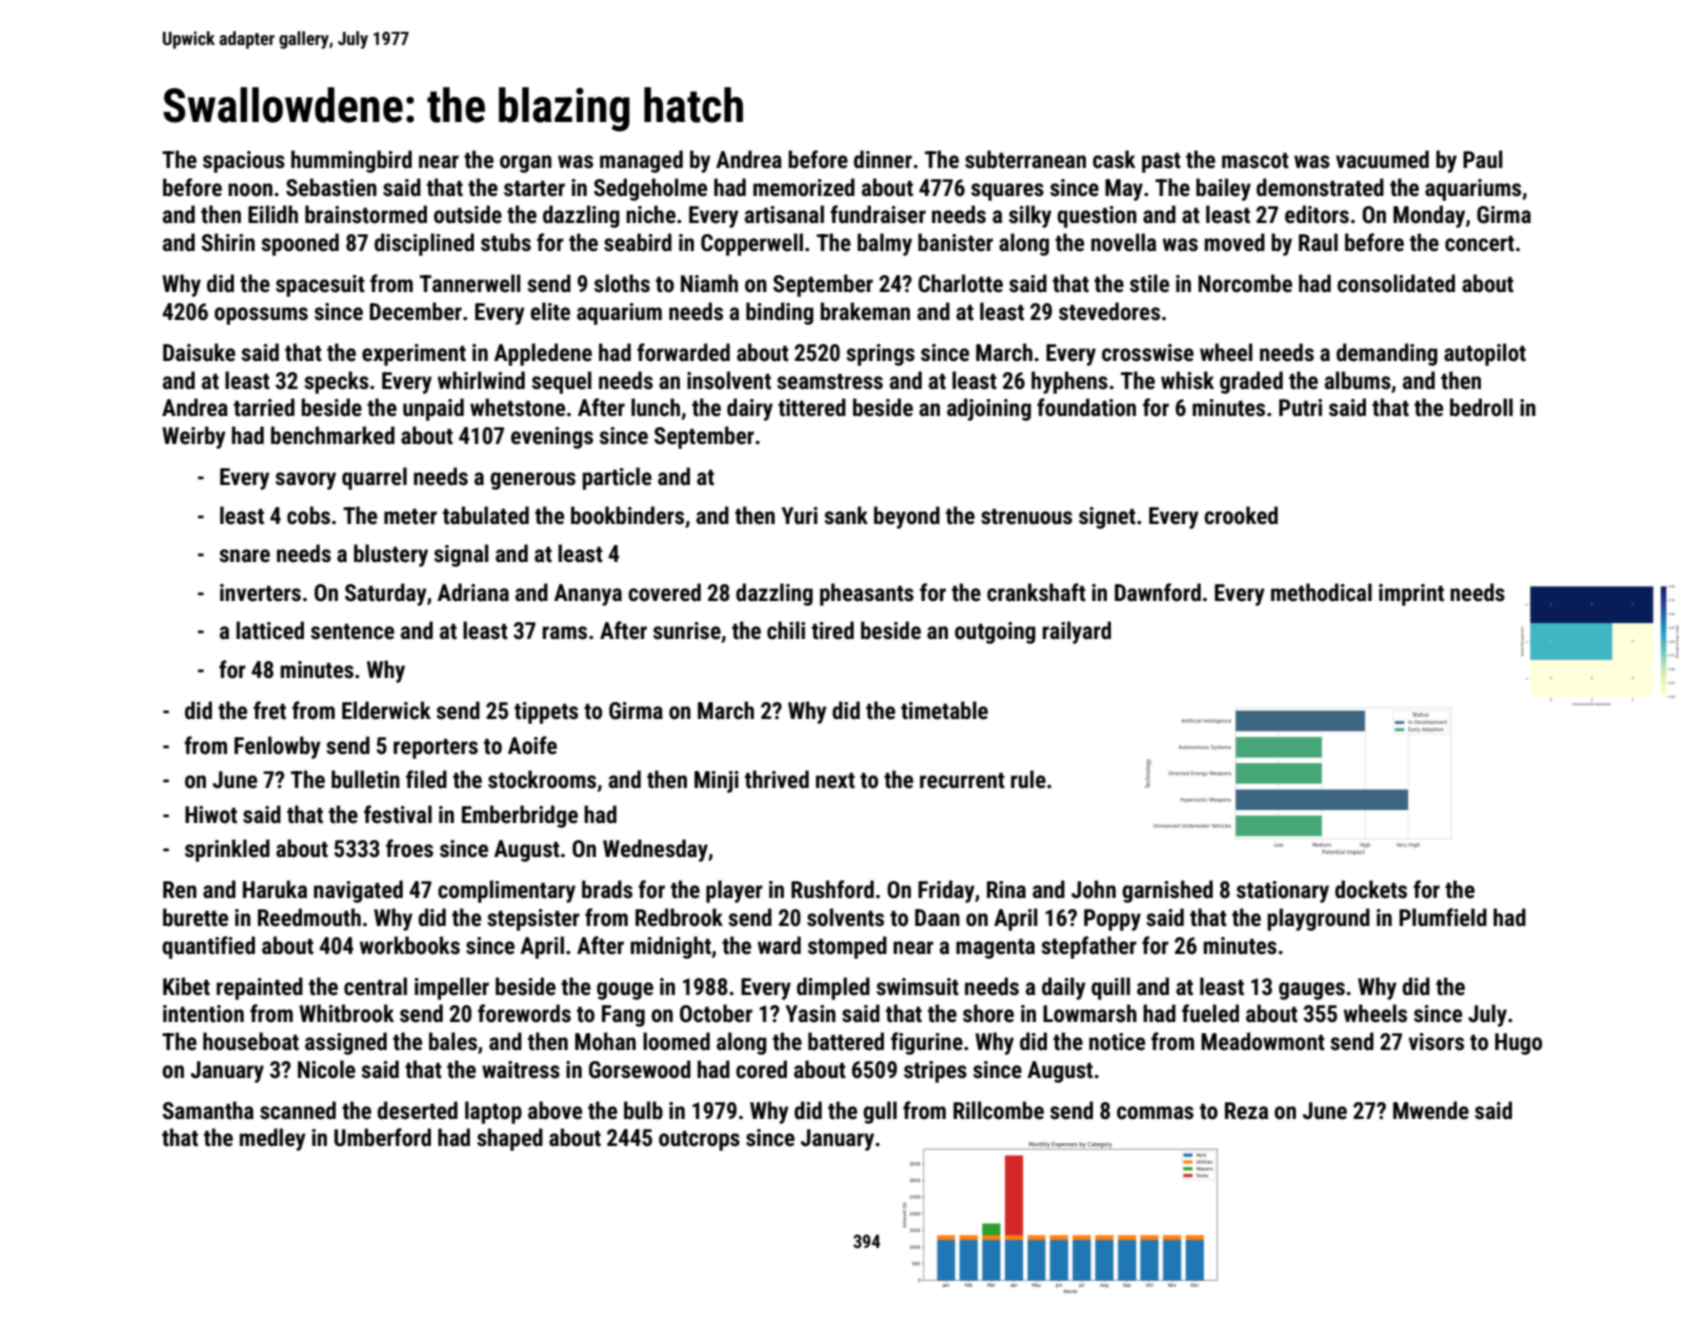 The image size is (1706, 1318). Describe the element at coordinates (627, 515) in the screenshot. I see `bookbinders` at that location.
